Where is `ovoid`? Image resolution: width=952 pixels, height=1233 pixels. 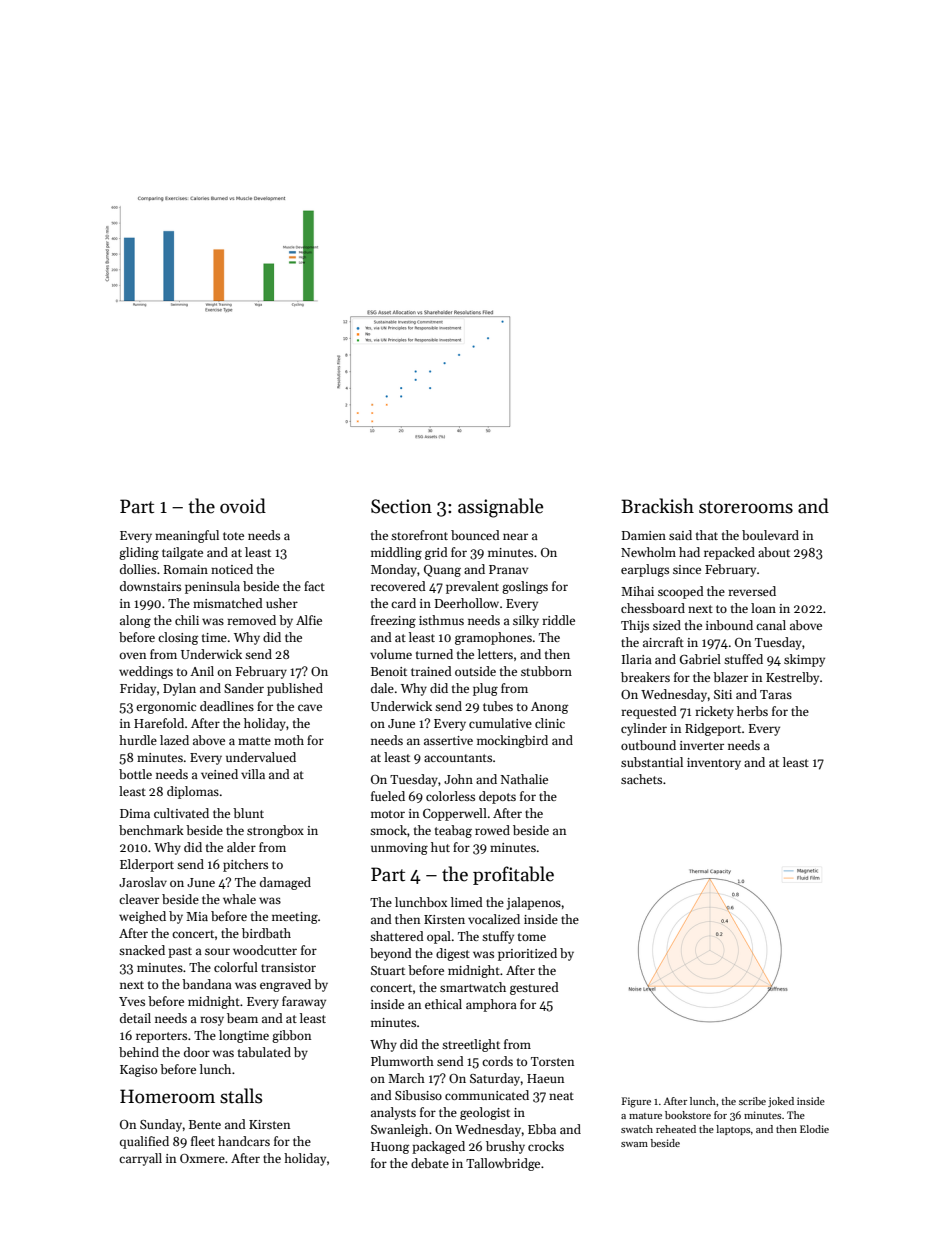
ovoid is located at coordinates (243, 506).
